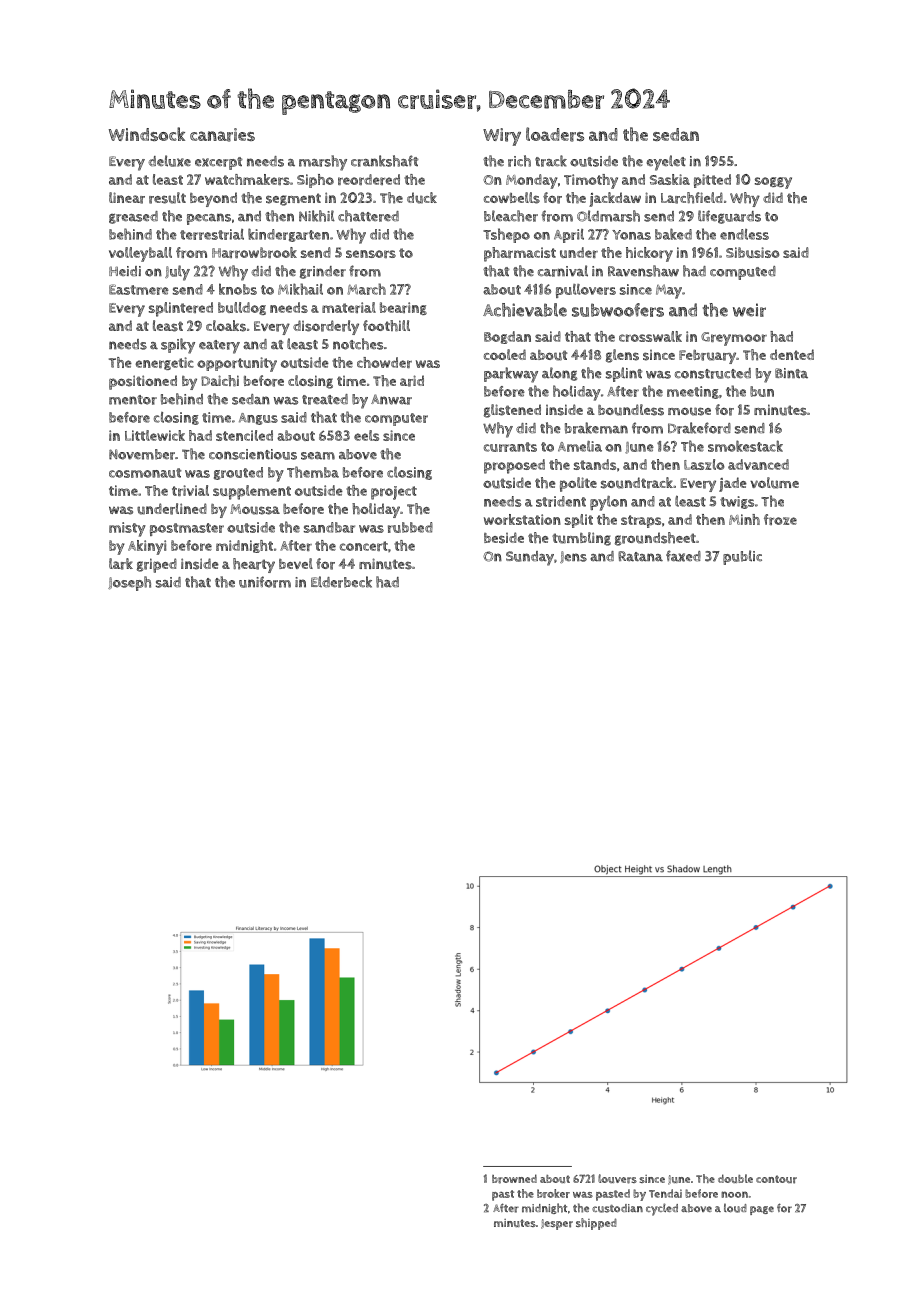 This screenshot has width=924, height=1308. Describe the element at coordinates (735, 1178) in the screenshot. I see `double` at that location.
